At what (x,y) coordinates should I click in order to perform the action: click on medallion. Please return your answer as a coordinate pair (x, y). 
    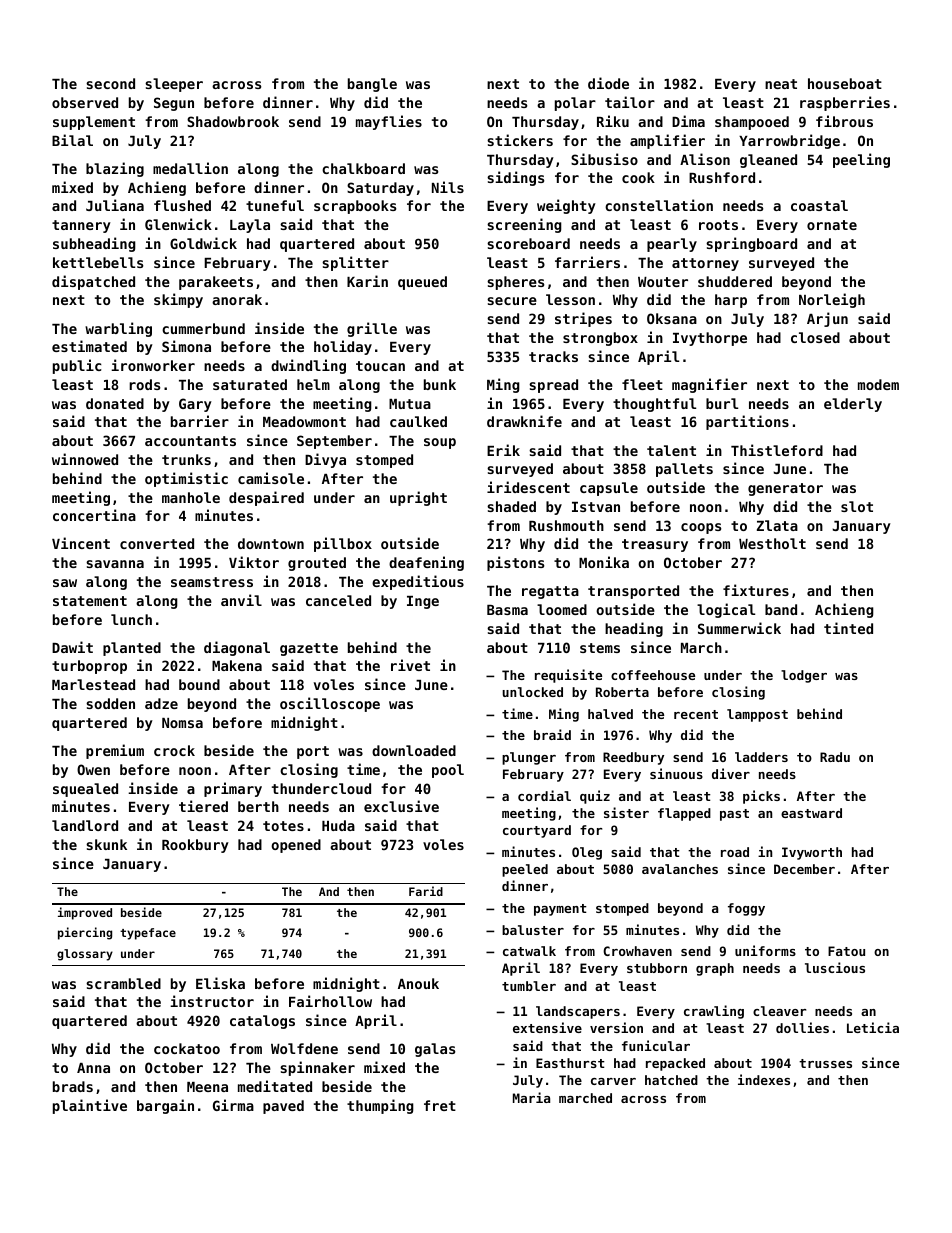
    Looking at the image, I should click on (190, 168).
